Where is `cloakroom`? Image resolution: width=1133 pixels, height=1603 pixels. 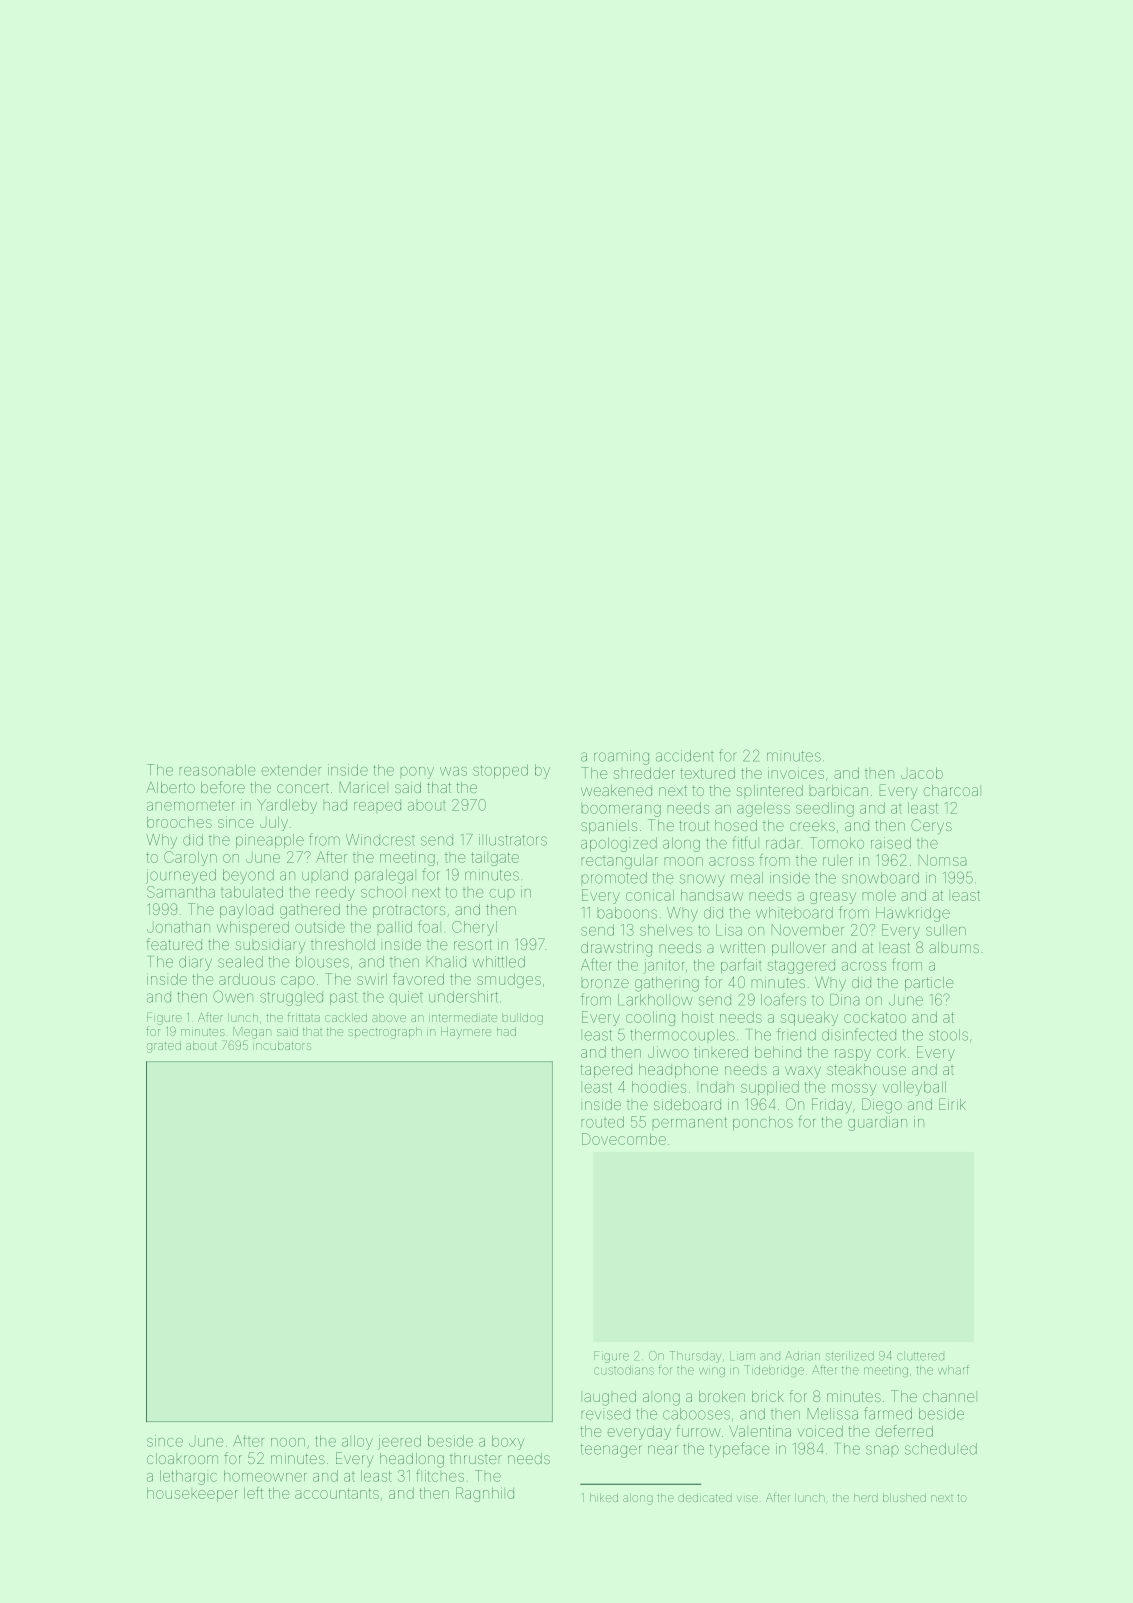
cloakroom is located at coordinates (182, 1458).
